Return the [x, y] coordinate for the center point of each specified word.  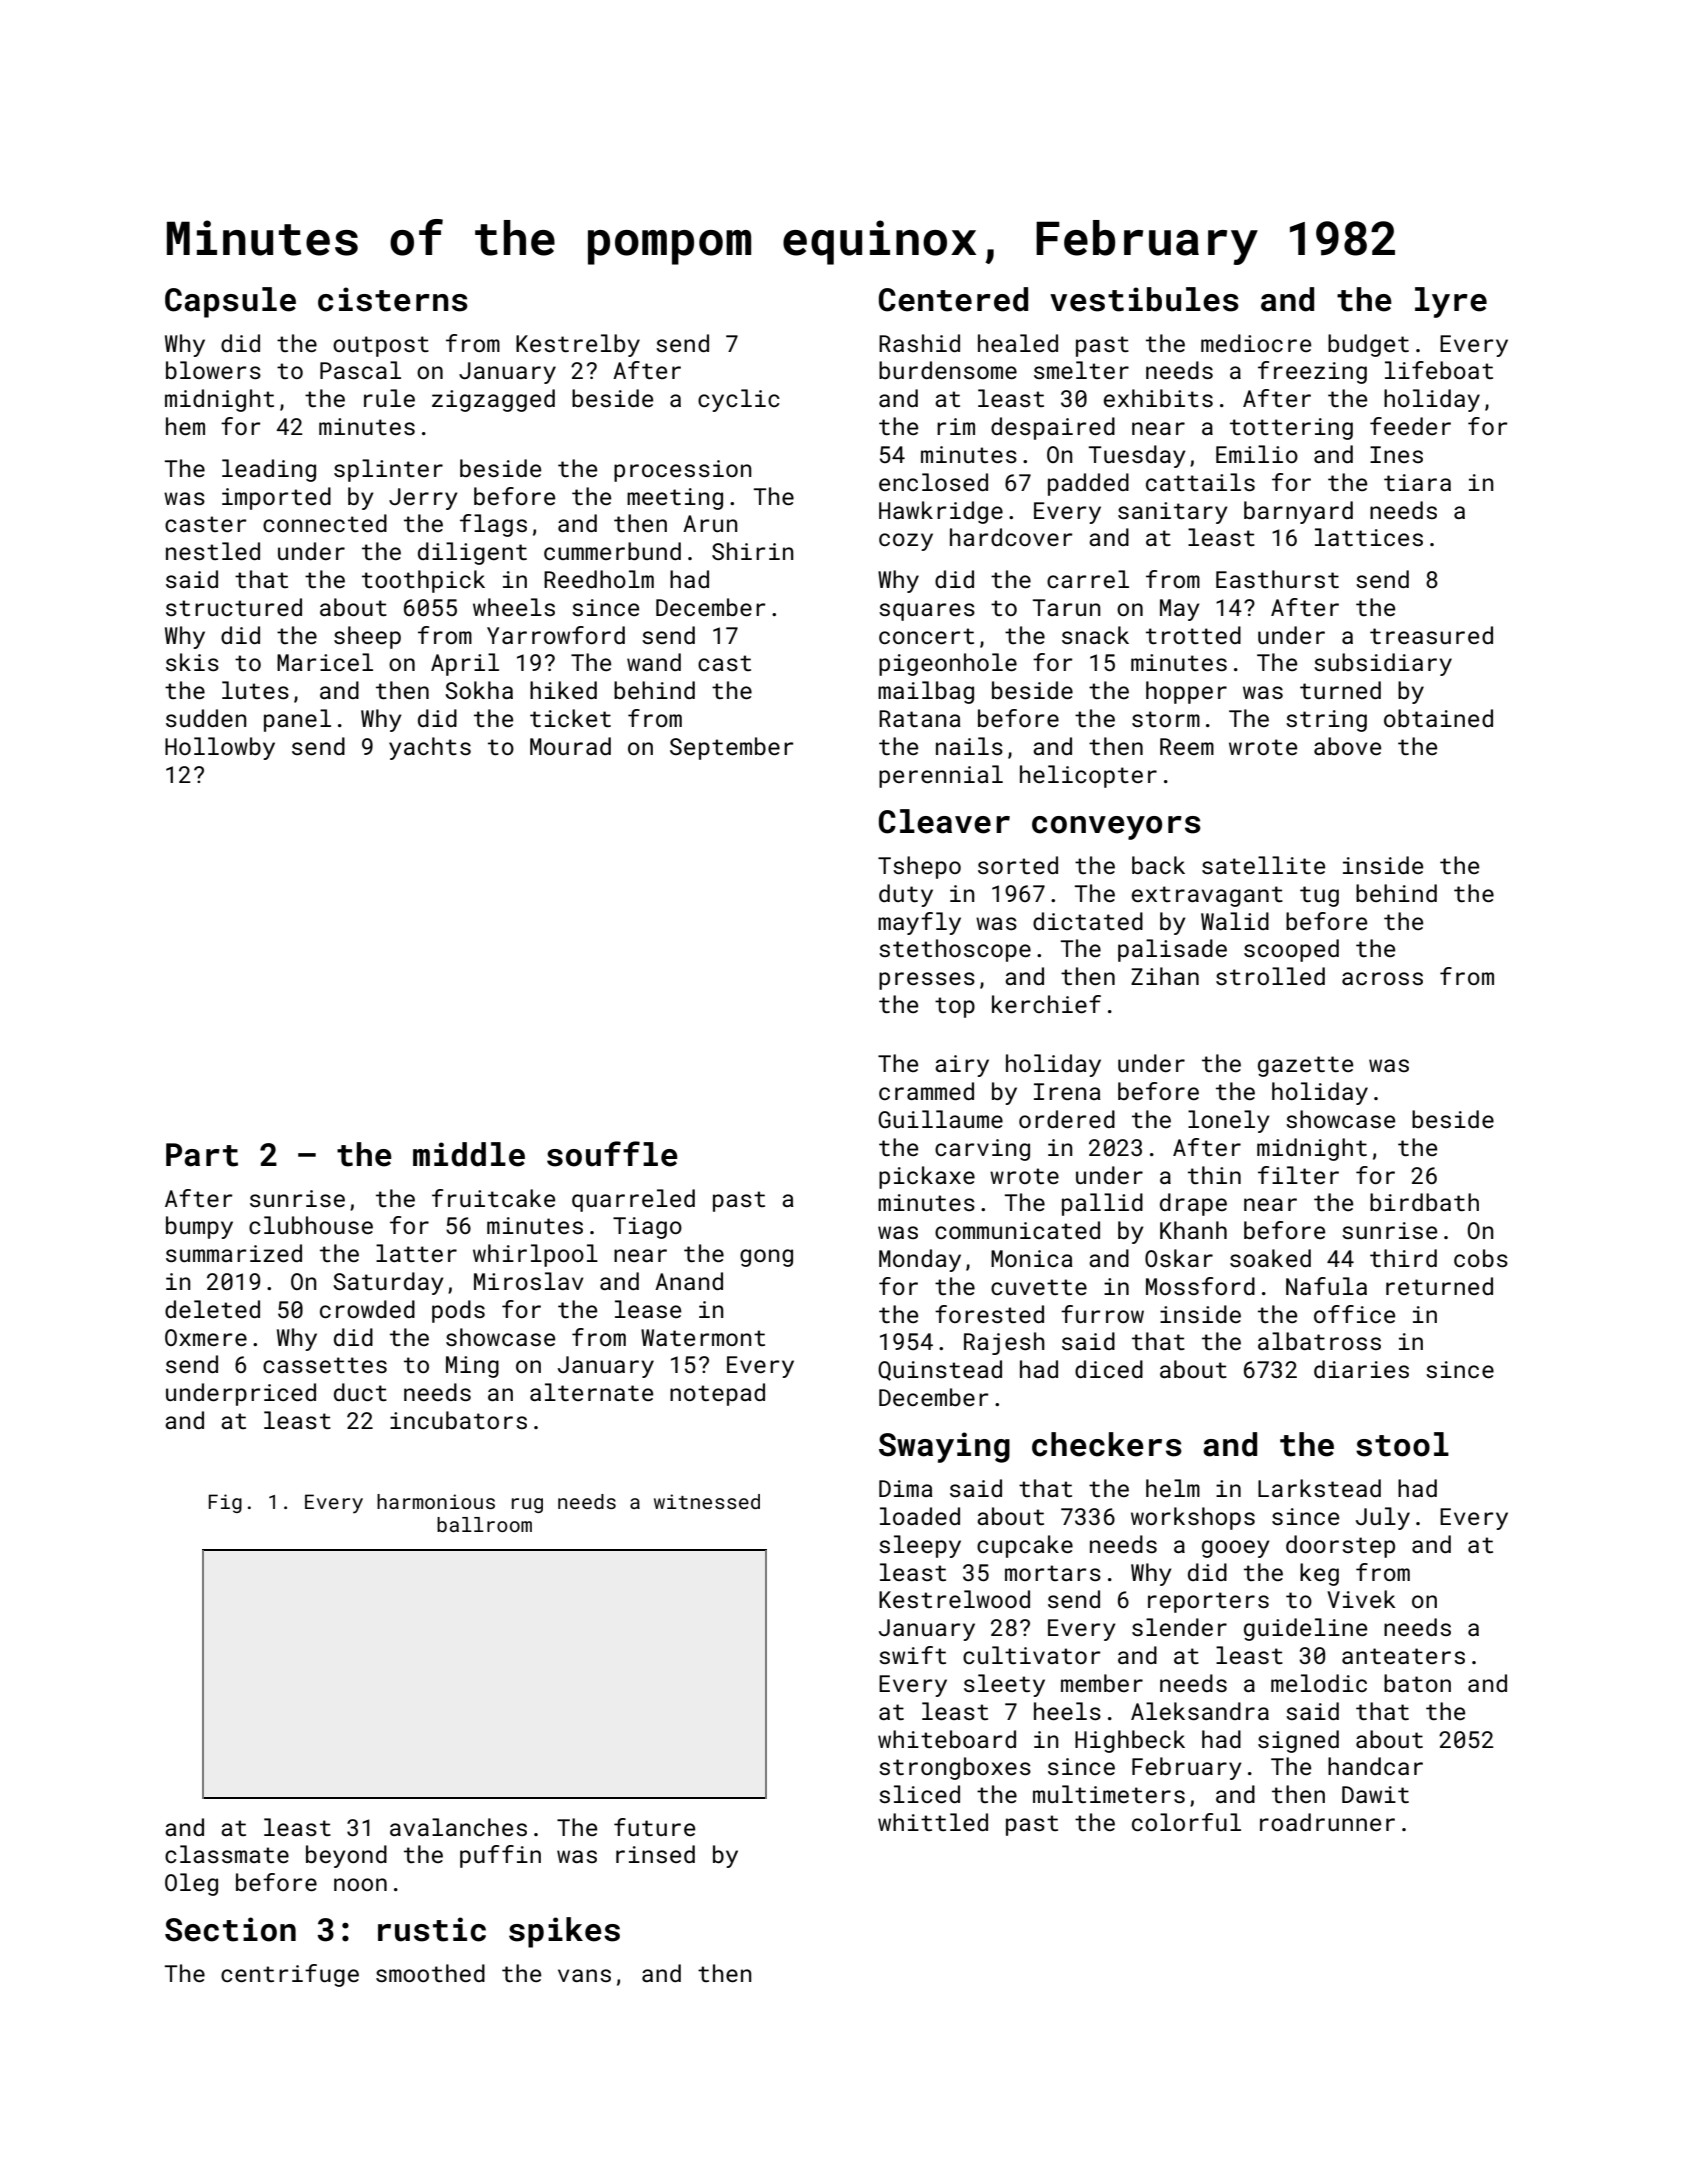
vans [584, 1975]
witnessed [707, 1501]
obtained [1438, 718]
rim [956, 426]
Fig [225, 1503]
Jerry [423, 499]
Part [202, 1155]
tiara [1417, 482]
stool [1402, 1444]
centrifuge [290, 1975]
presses [927, 981]
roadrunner [1327, 1822]
